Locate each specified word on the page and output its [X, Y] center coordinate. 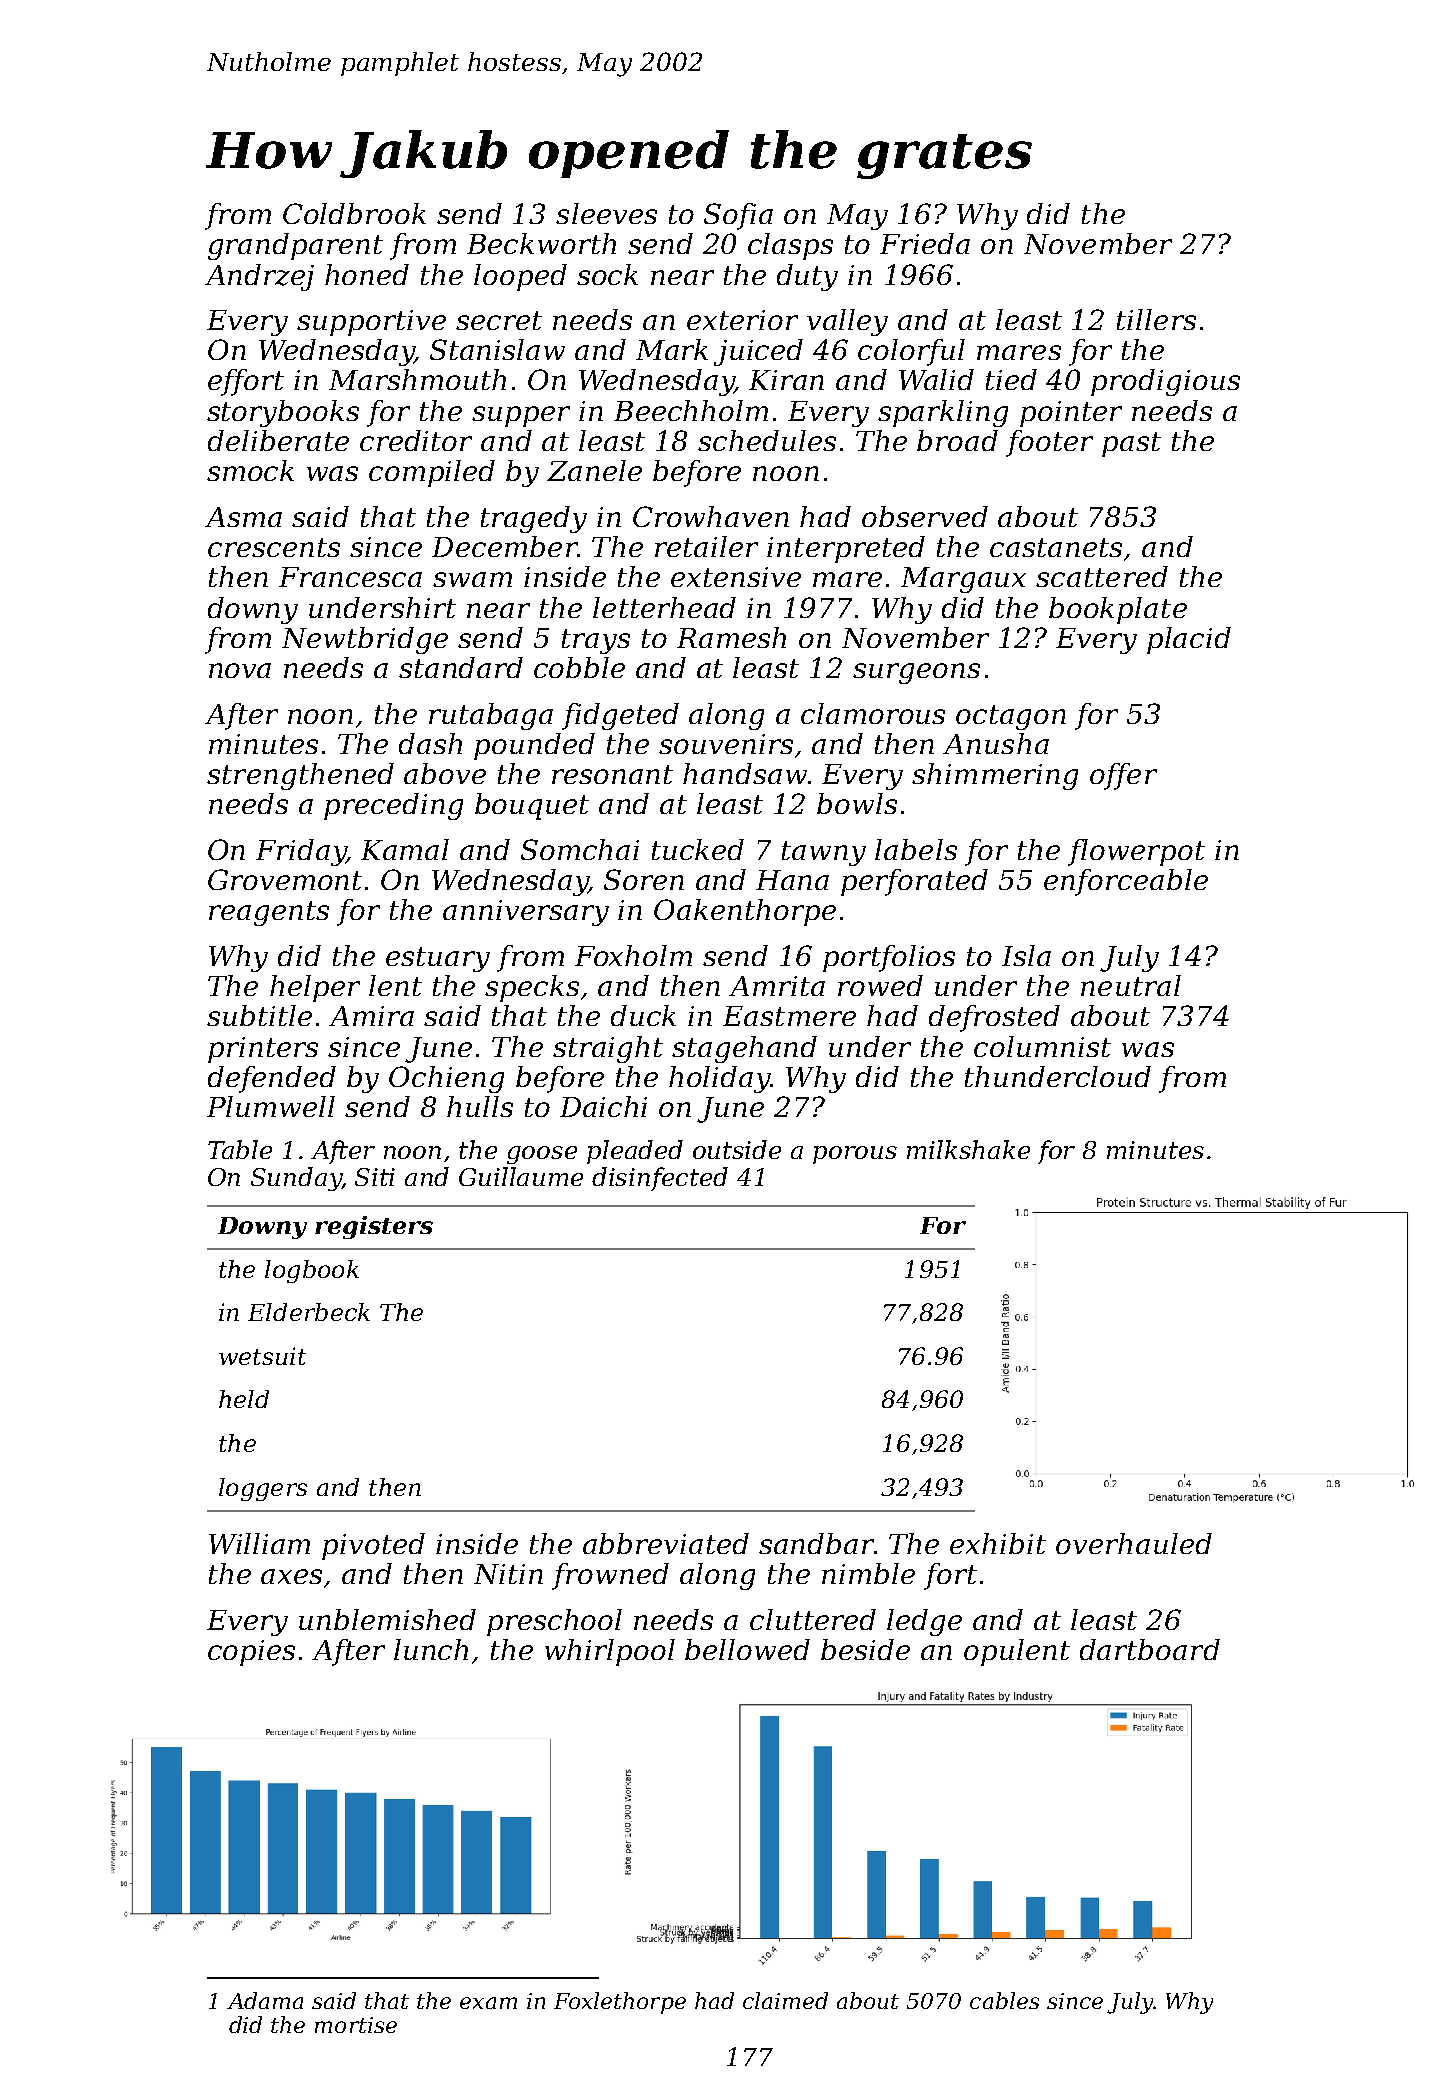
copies [251, 1653]
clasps [790, 246]
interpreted [846, 549]
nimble [868, 1573]
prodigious [1165, 382]
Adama [265, 2000]
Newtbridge [365, 640]
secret [499, 320]
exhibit [998, 1543]
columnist [1042, 1046]
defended [272, 1079]
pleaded [635, 1152]
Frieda [925, 243]
